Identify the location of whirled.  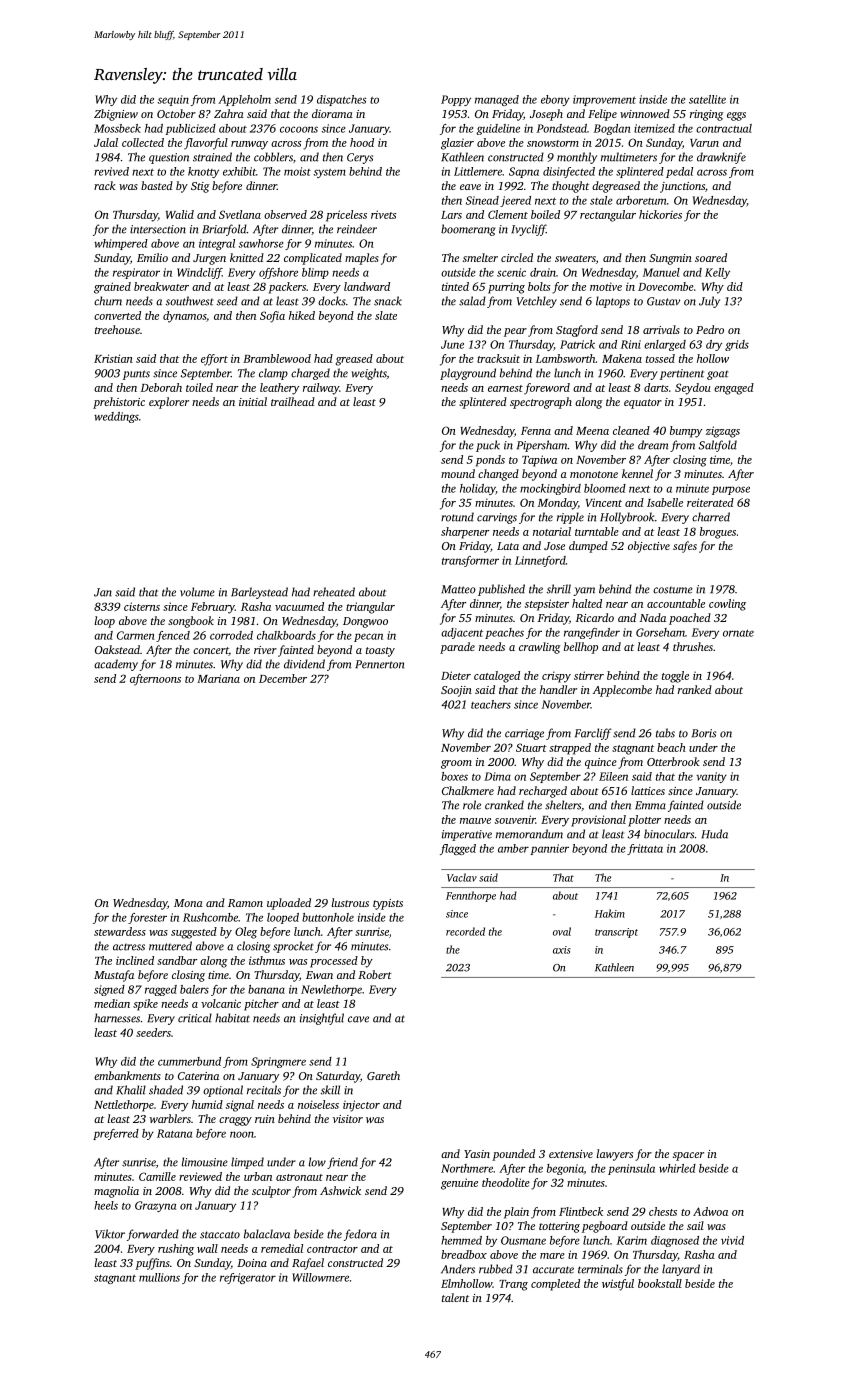
(677, 1168).
